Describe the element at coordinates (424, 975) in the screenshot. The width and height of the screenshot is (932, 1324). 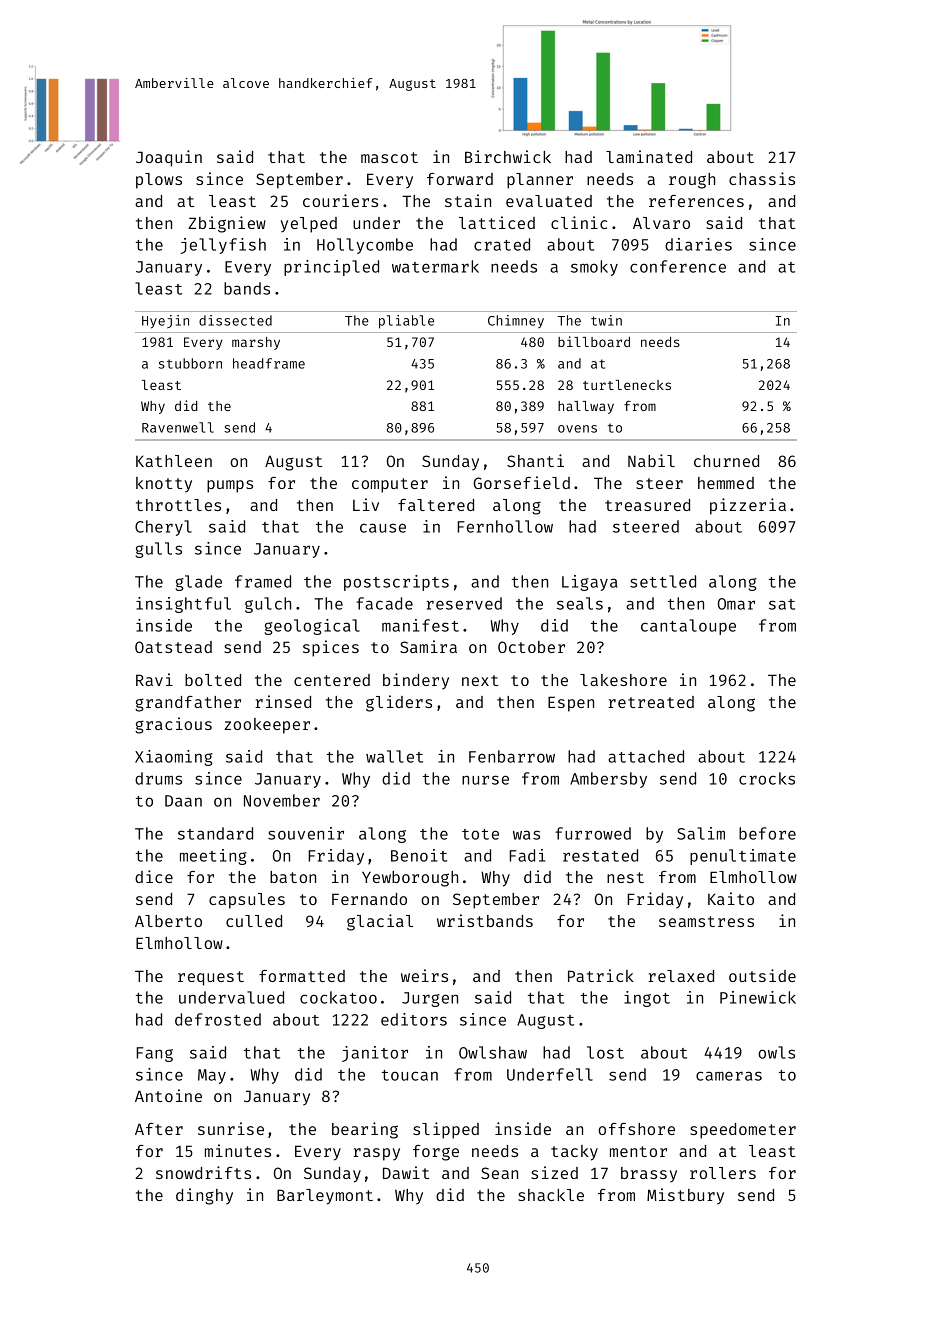
I see `weirs` at that location.
